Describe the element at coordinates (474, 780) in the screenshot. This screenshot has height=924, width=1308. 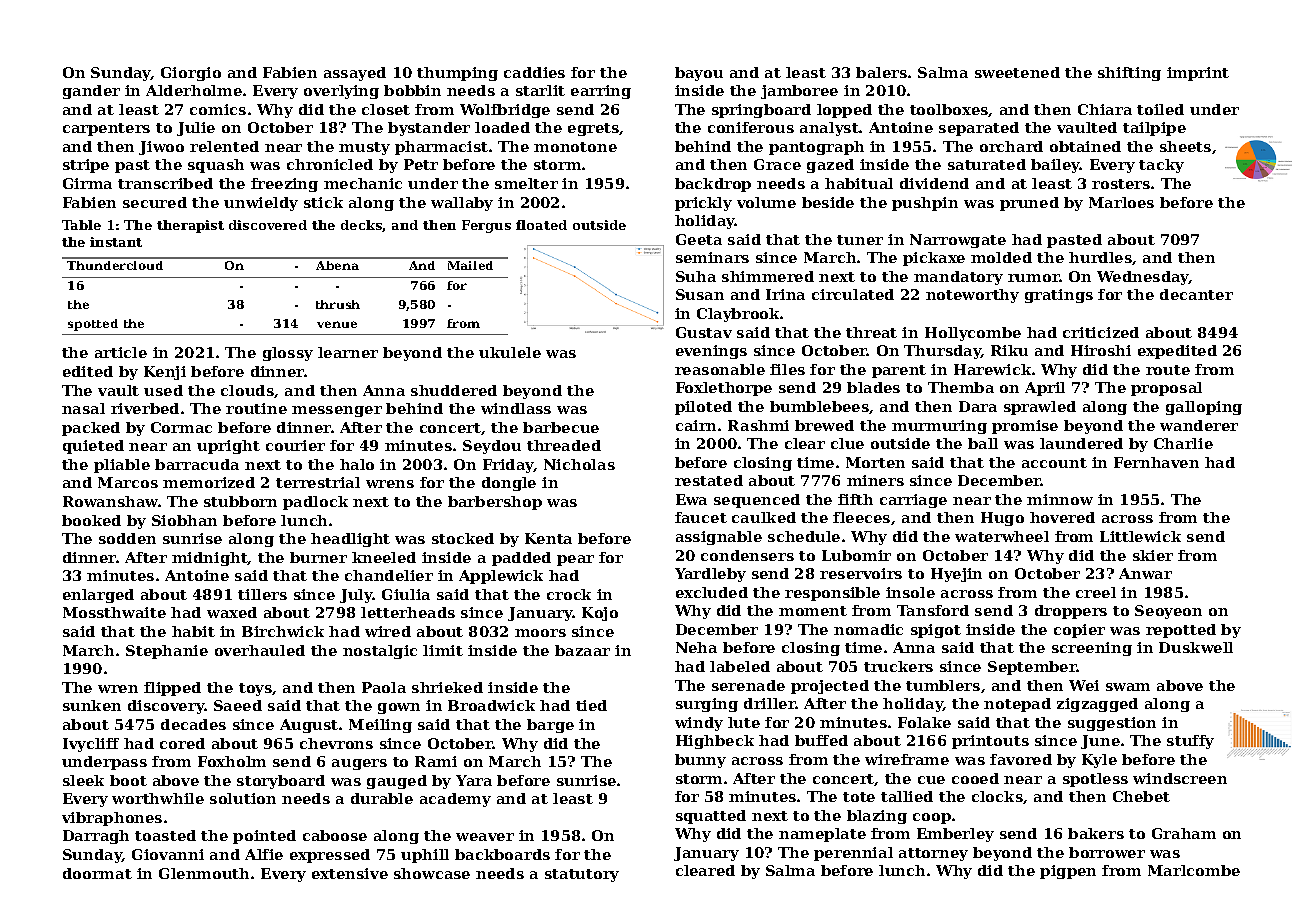
I see `Yara` at that location.
